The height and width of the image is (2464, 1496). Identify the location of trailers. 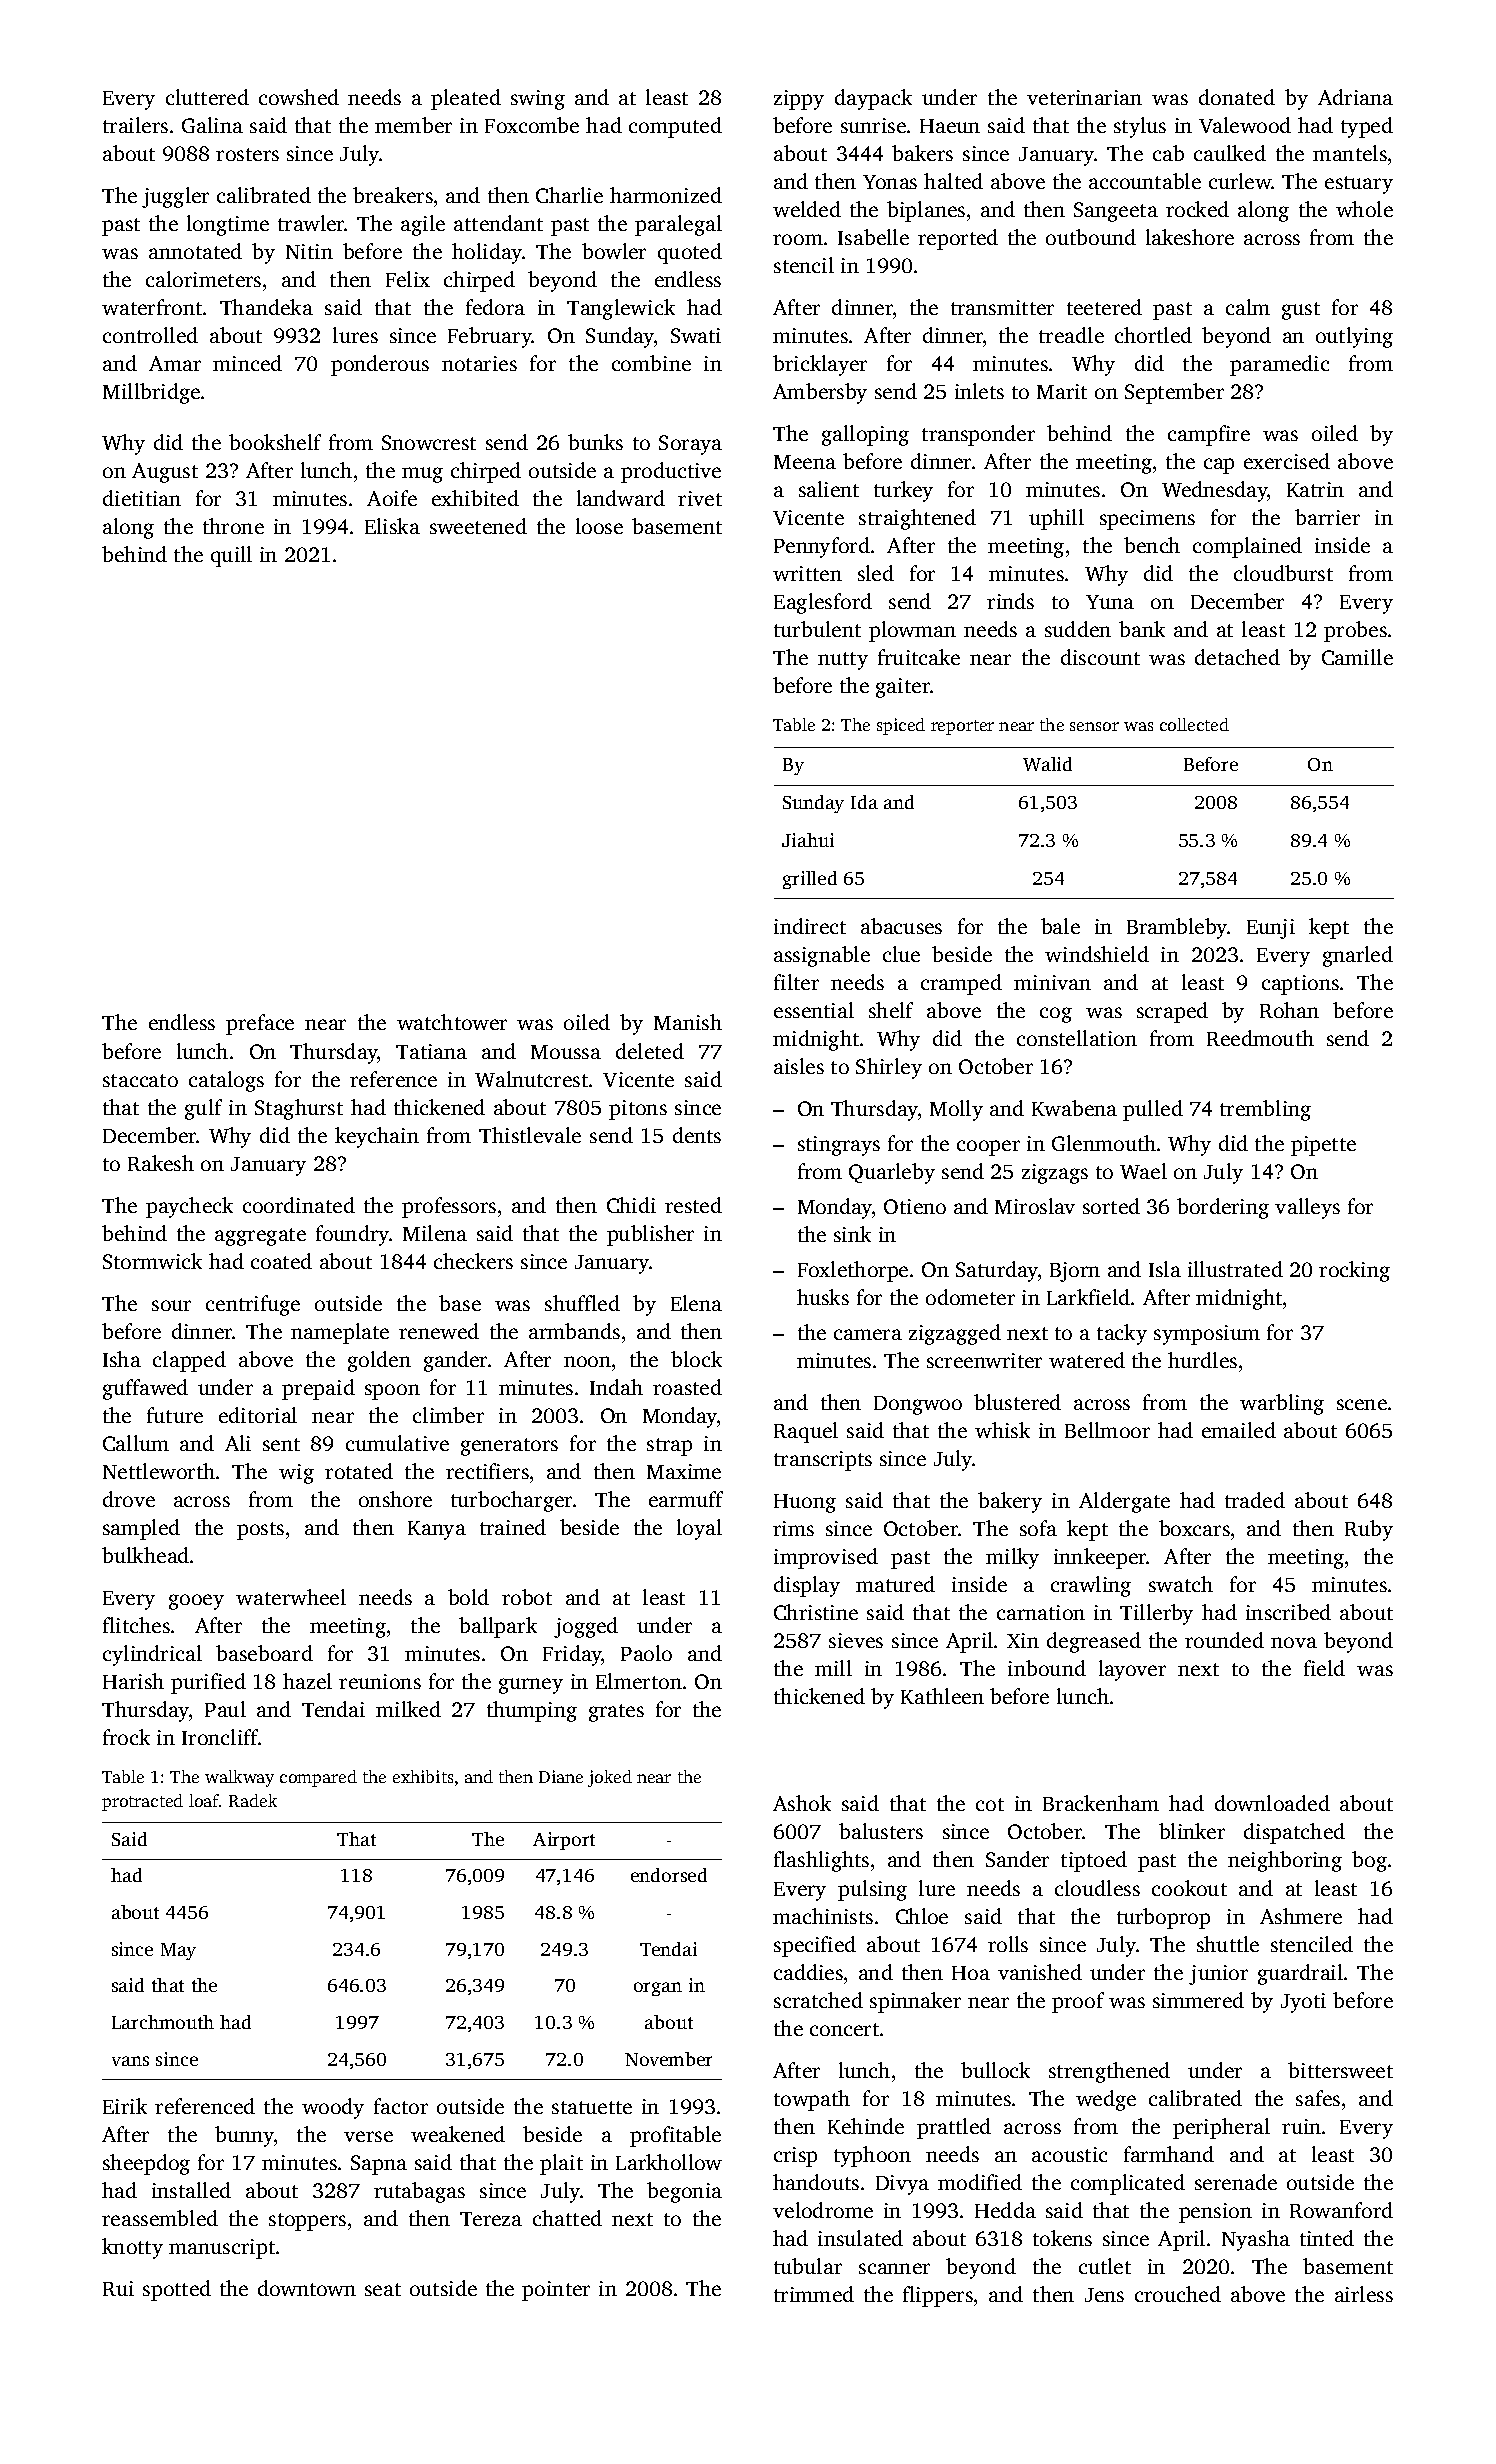
(135, 125).
